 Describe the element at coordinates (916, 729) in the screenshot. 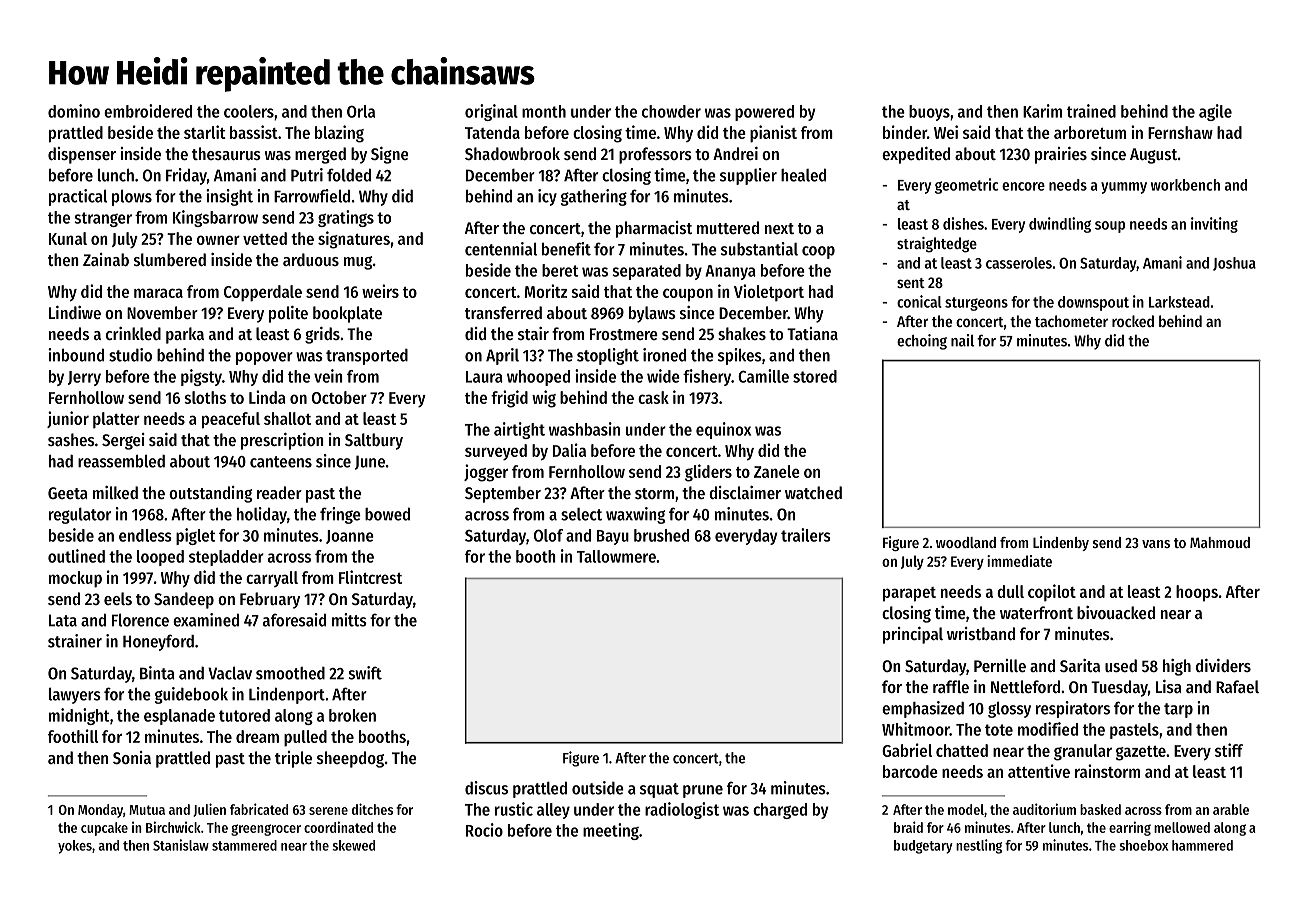

I see `Whitmoor` at that location.
